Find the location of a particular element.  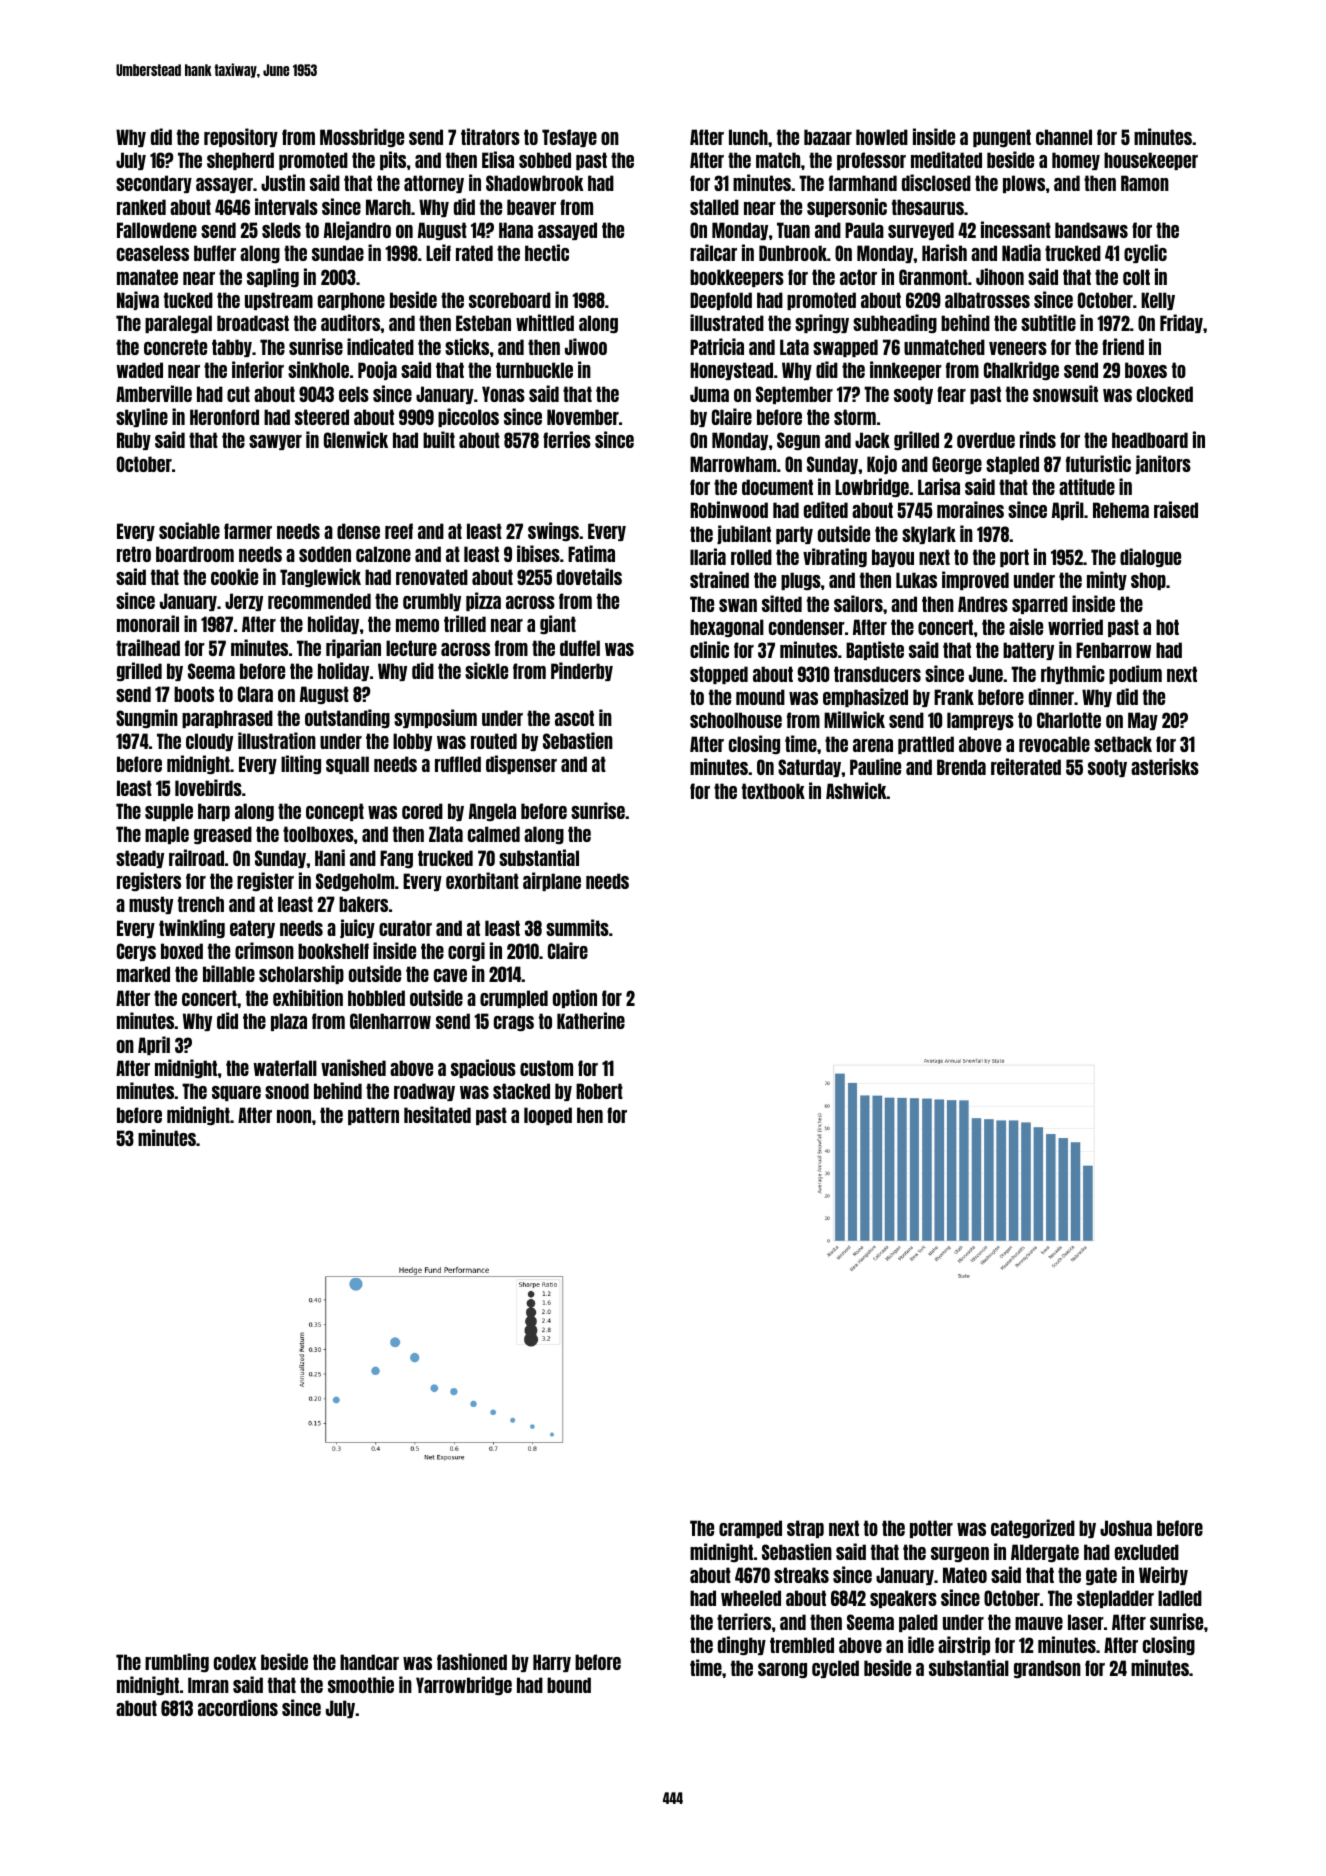

trench is located at coordinates (201, 904).
